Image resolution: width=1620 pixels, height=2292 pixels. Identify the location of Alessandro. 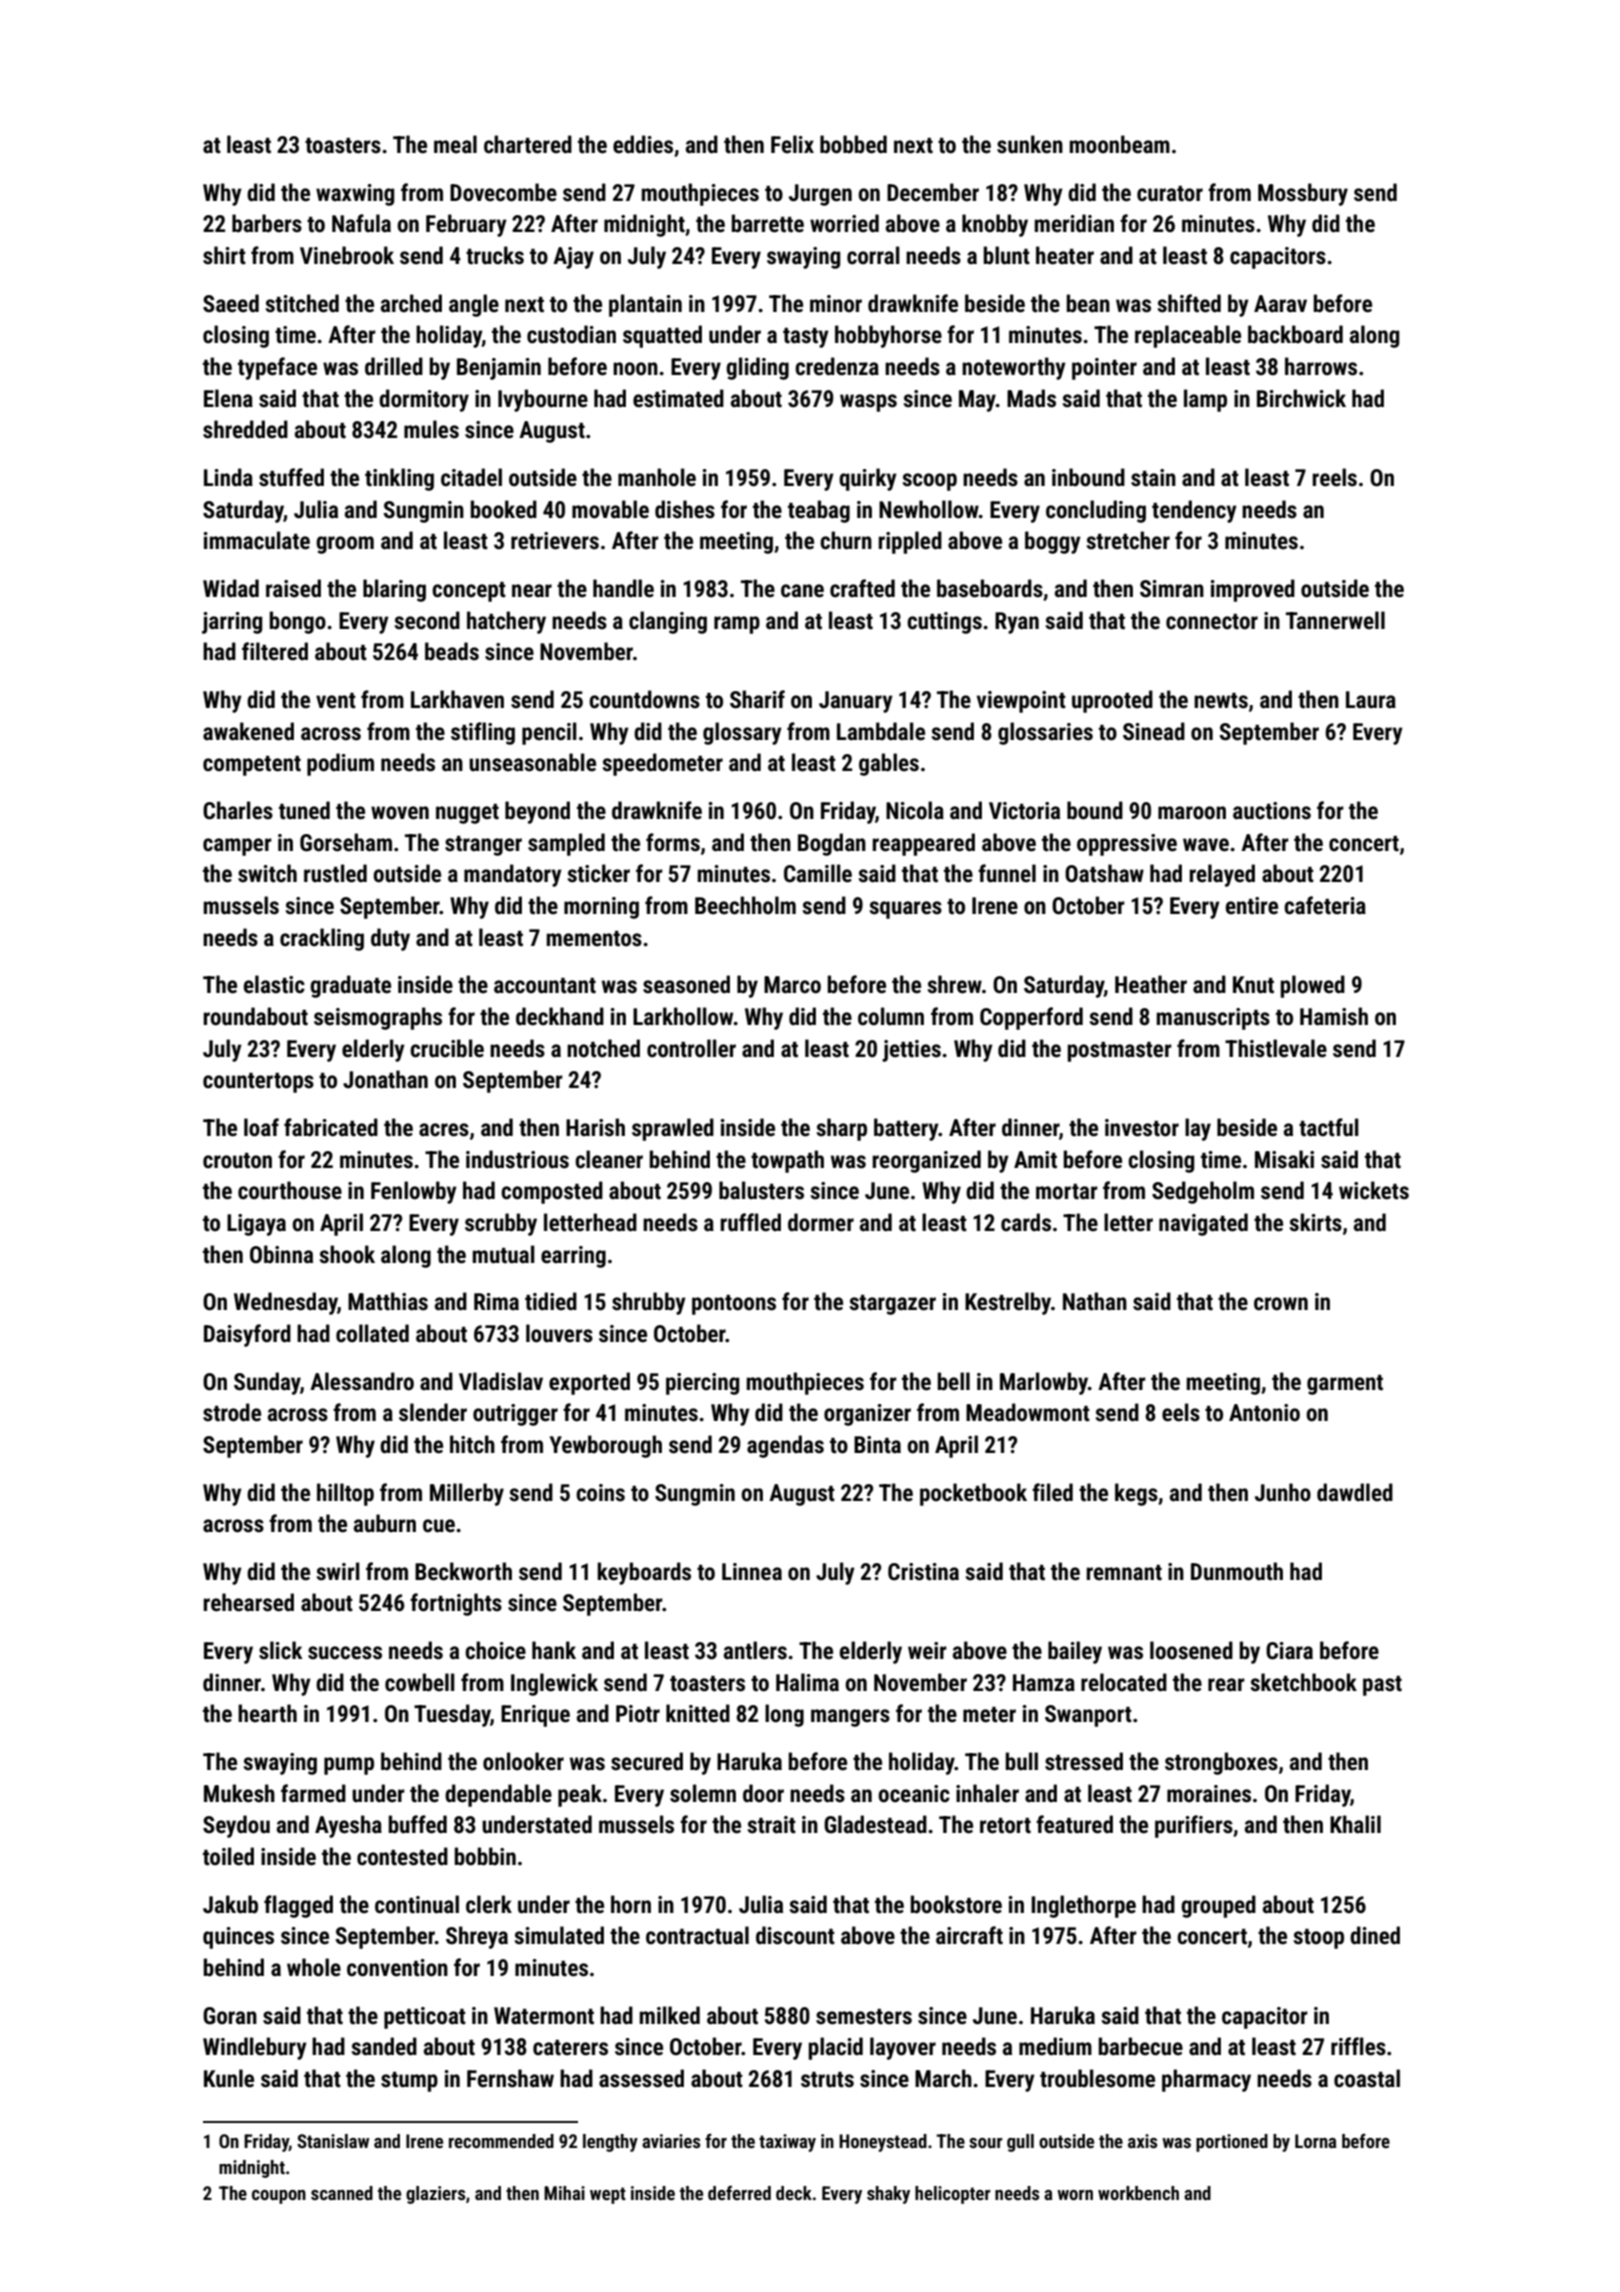
(362, 1381).
